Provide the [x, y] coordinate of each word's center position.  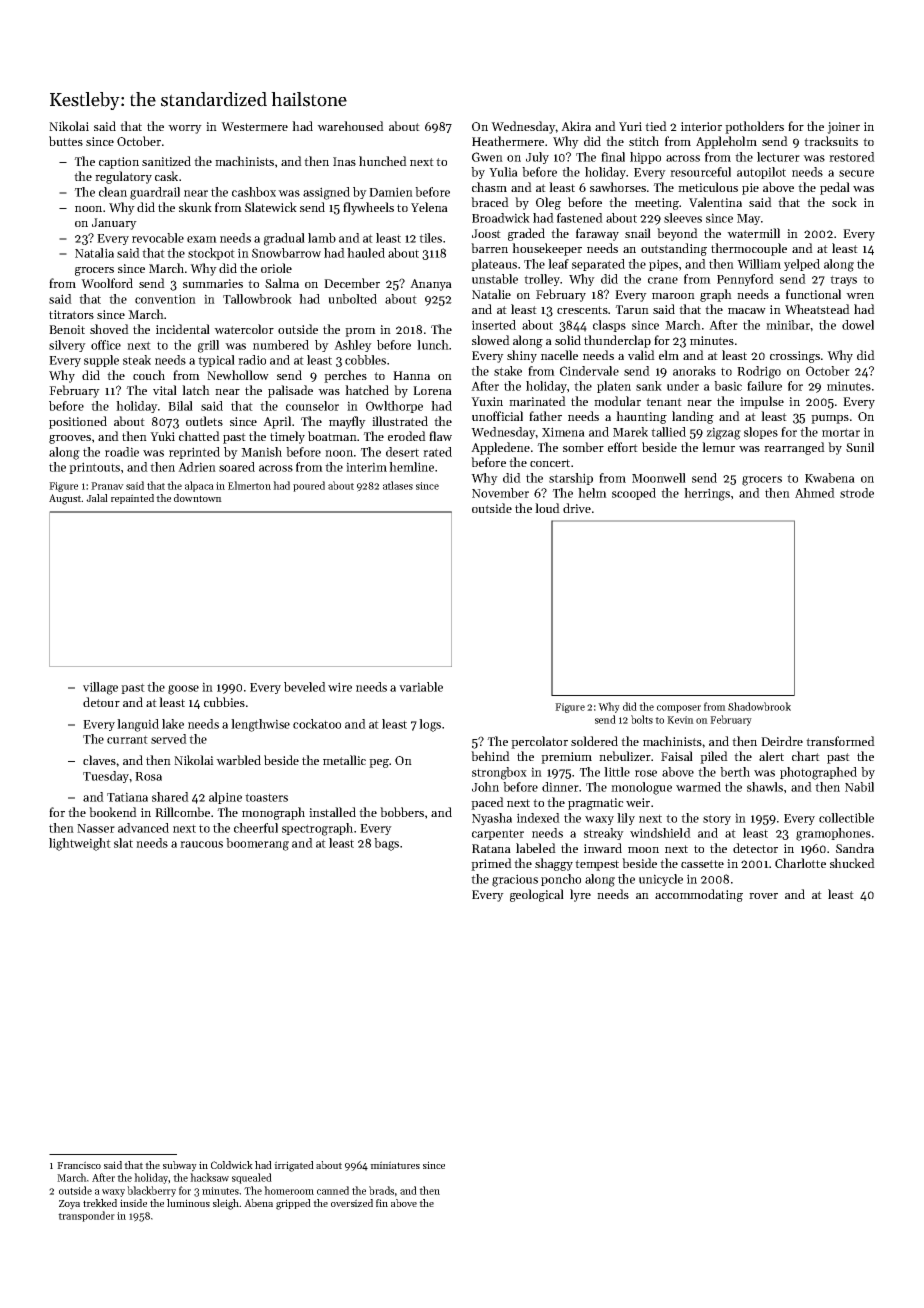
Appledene [500, 448]
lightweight [80, 844]
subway [180, 1166]
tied [656, 126]
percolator [539, 742]
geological [537, 895]
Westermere [254, 126]
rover [763, 896]
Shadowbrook [759, 706]
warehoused [350, 126]
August [65, 499]
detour [101, 702]
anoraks [694, 371]
